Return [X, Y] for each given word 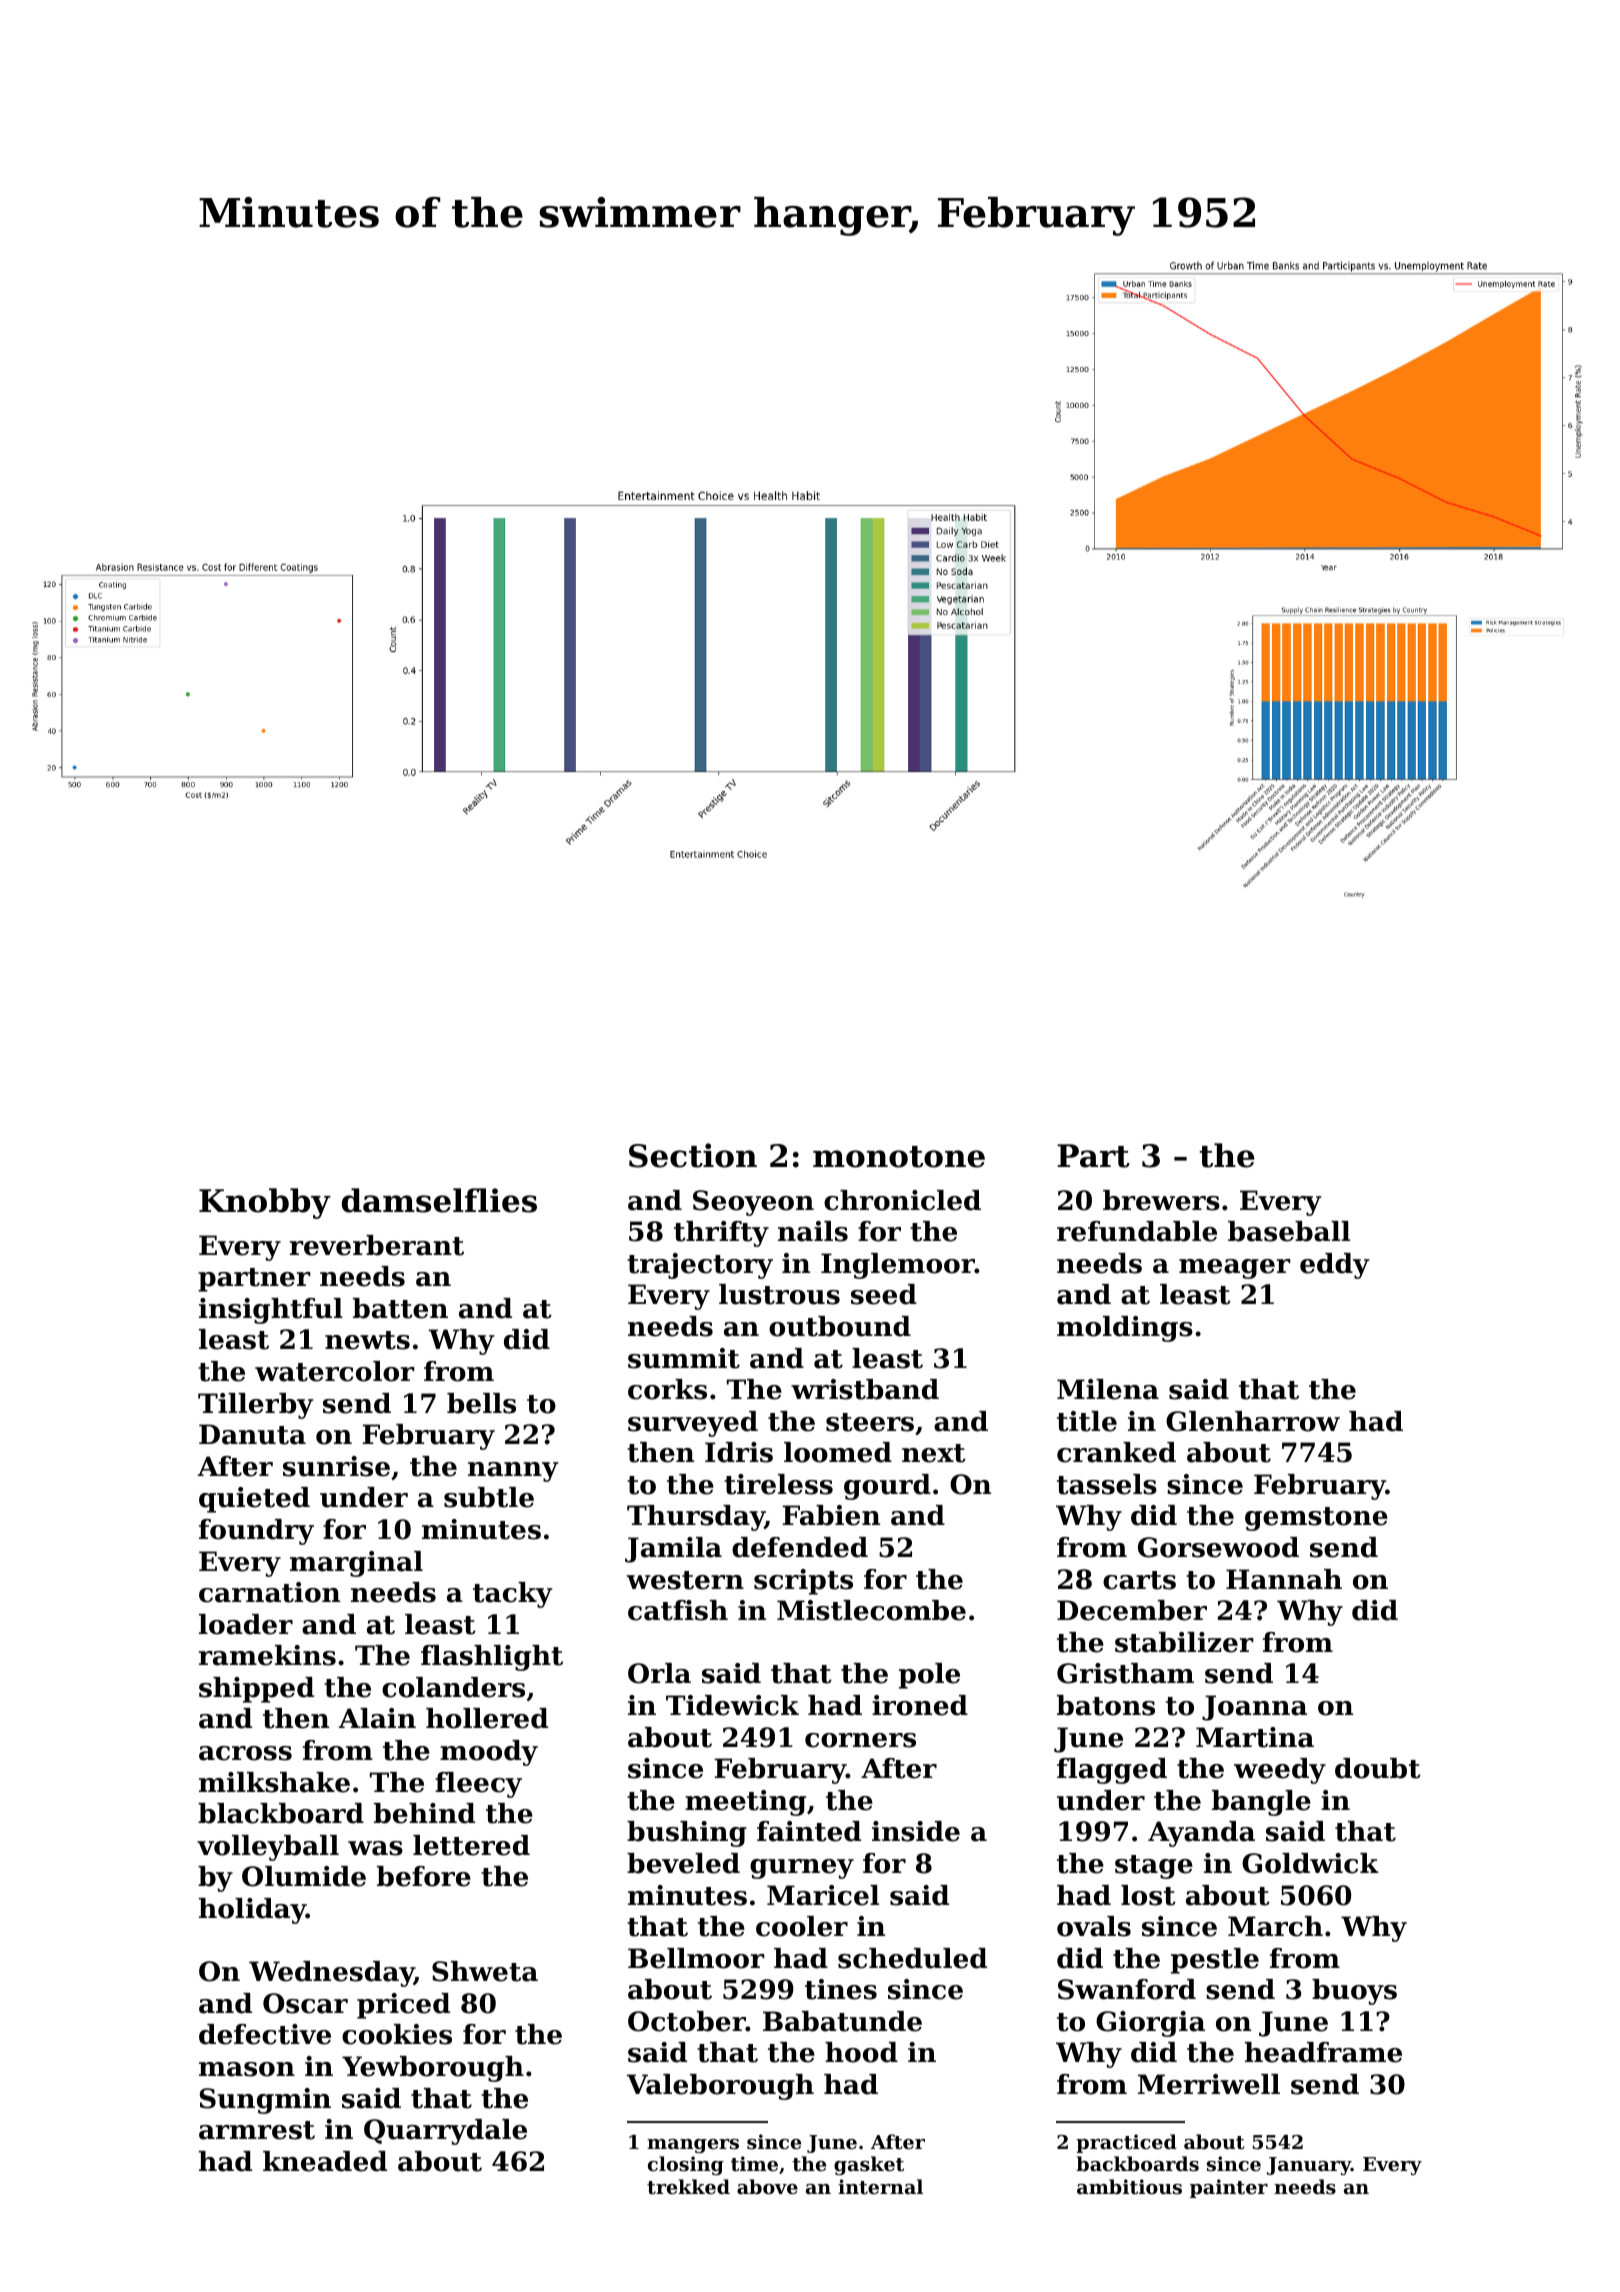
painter [1229, 2188]
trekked [688, 2187]
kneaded [325, 2161]
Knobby [265, 1203]
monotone [899, 1157]
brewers [1161, 1200]
